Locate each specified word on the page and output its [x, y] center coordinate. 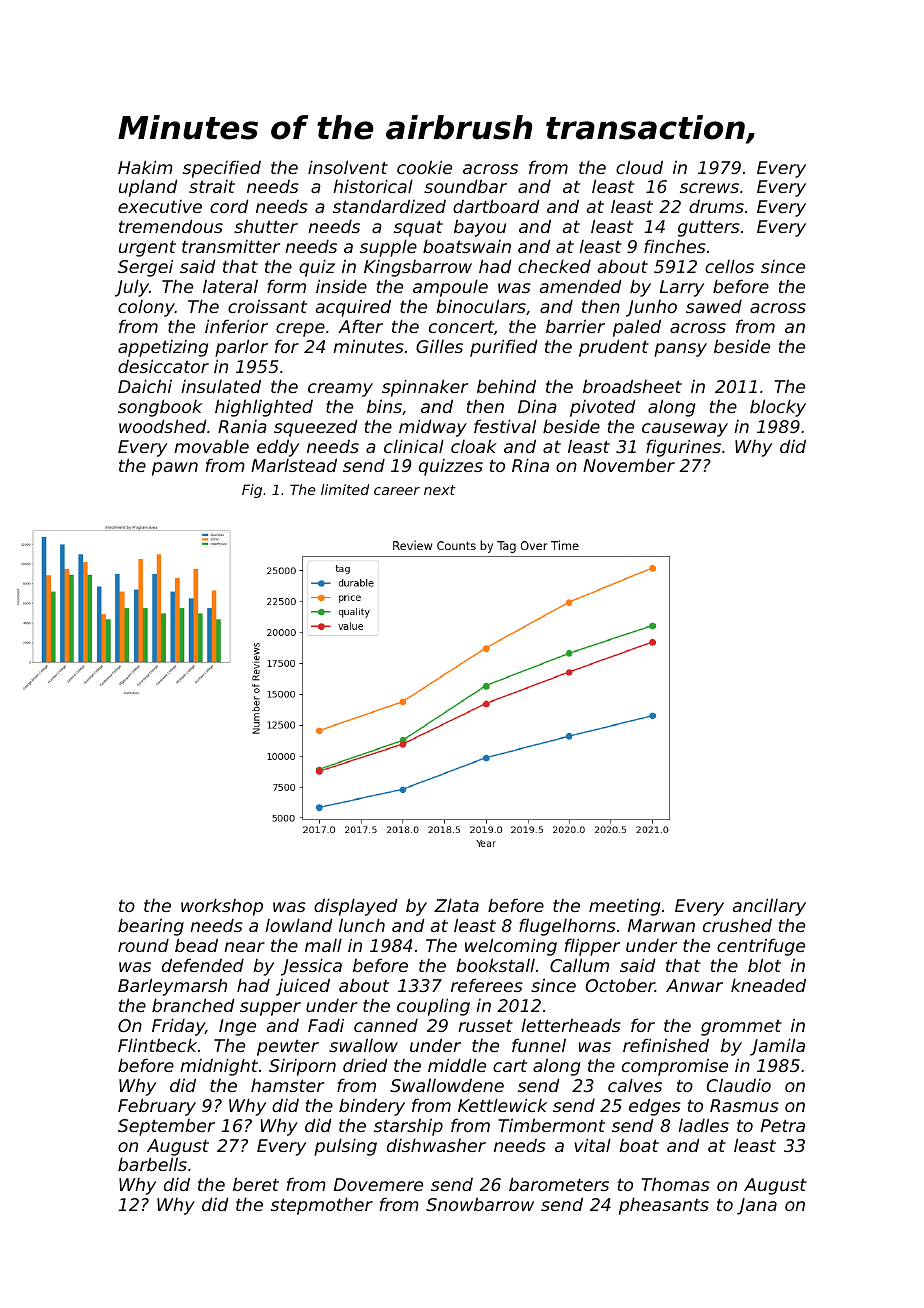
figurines [683, 448]
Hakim [145, 167]
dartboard [496, 206]
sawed [714, 306]
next [440, 490]
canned [386, 1025]
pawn [175, 469]
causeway [685, 430]
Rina [530, 465]
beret [256, 1184]
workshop [222, 907]
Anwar [694, 985]
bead [196, 945]
